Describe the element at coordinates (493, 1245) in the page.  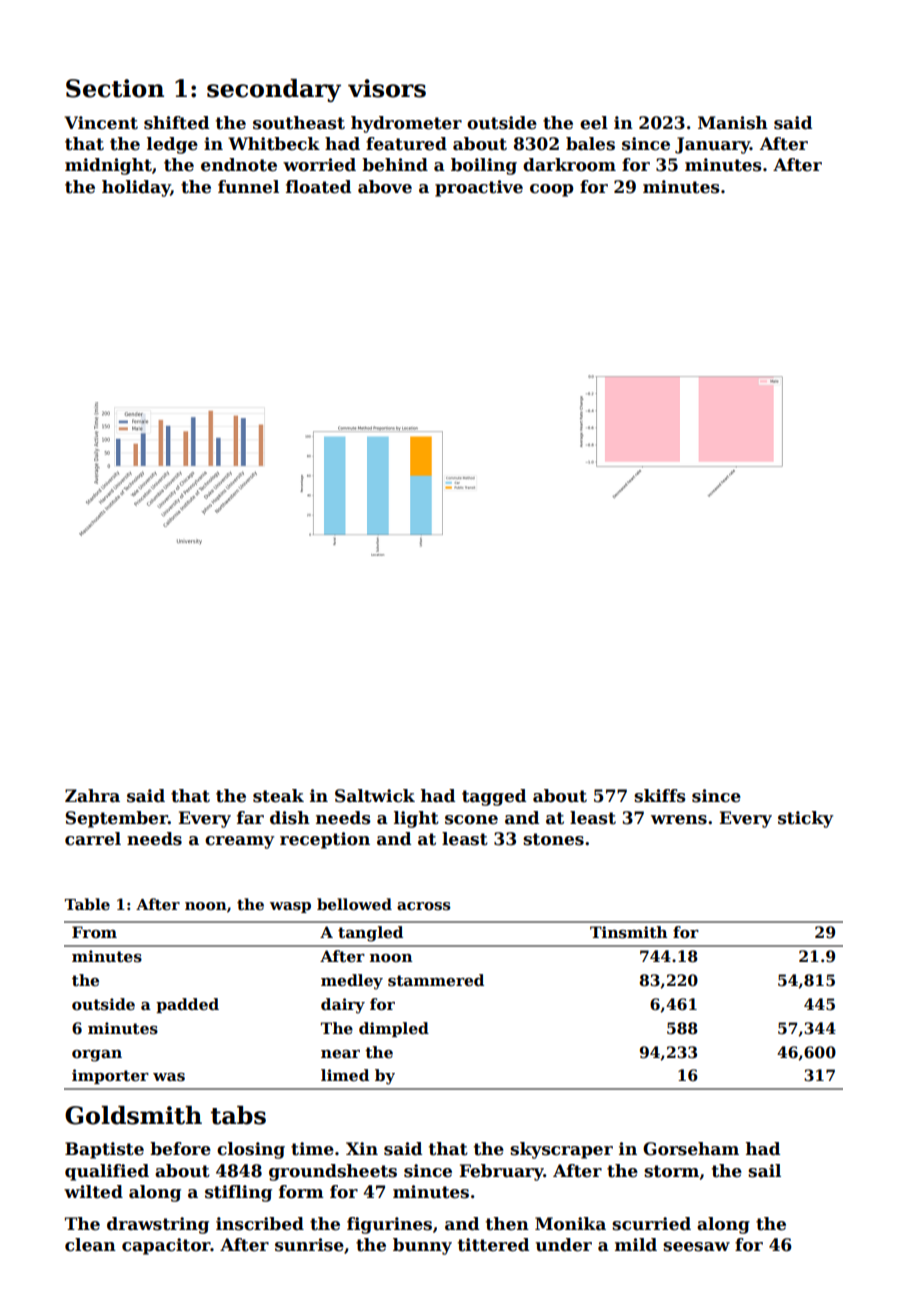
I see `tittered` at that location.
